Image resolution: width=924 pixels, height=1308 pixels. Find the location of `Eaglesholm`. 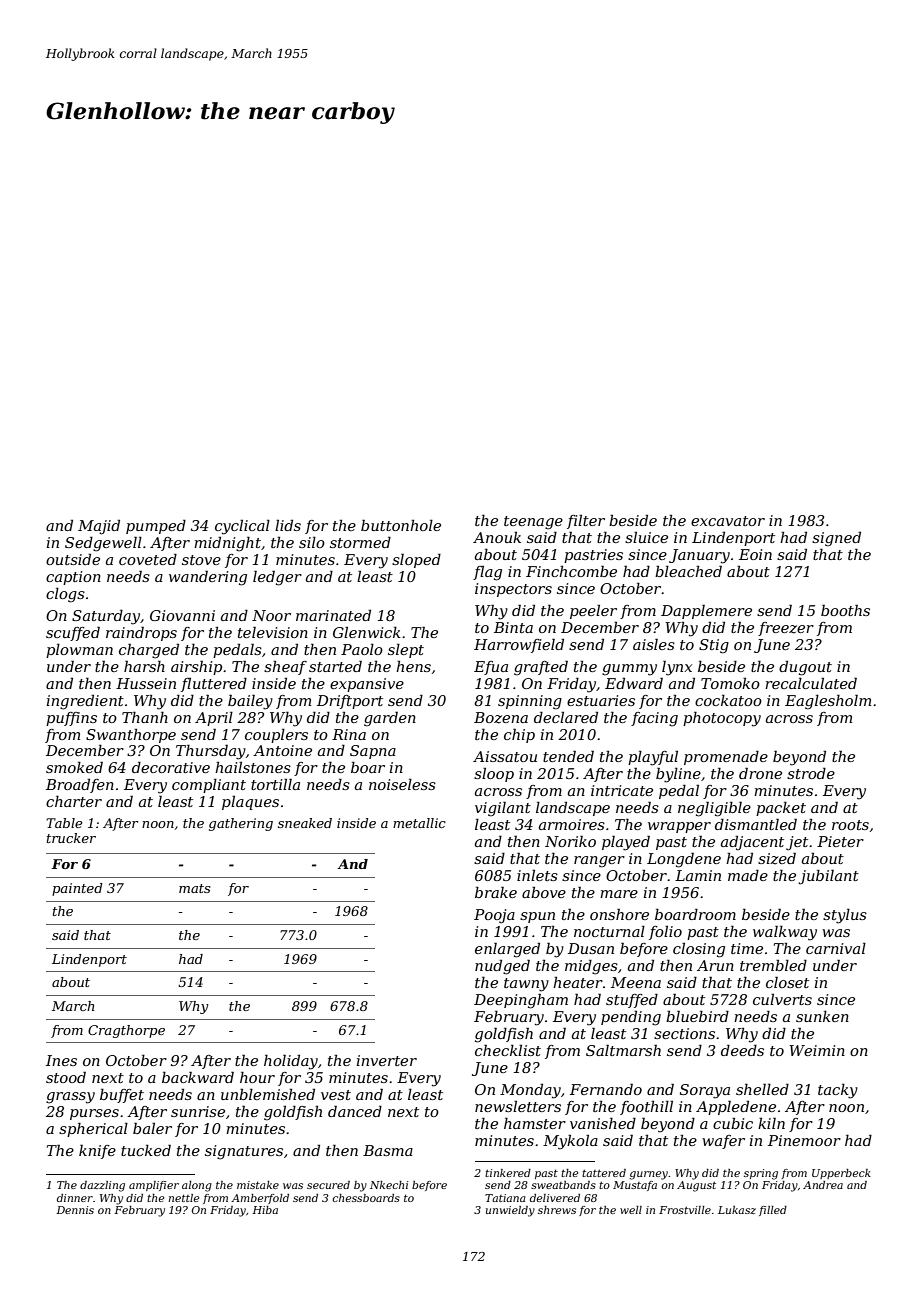

Eaglesholm is located at coordinates (828, 702).
